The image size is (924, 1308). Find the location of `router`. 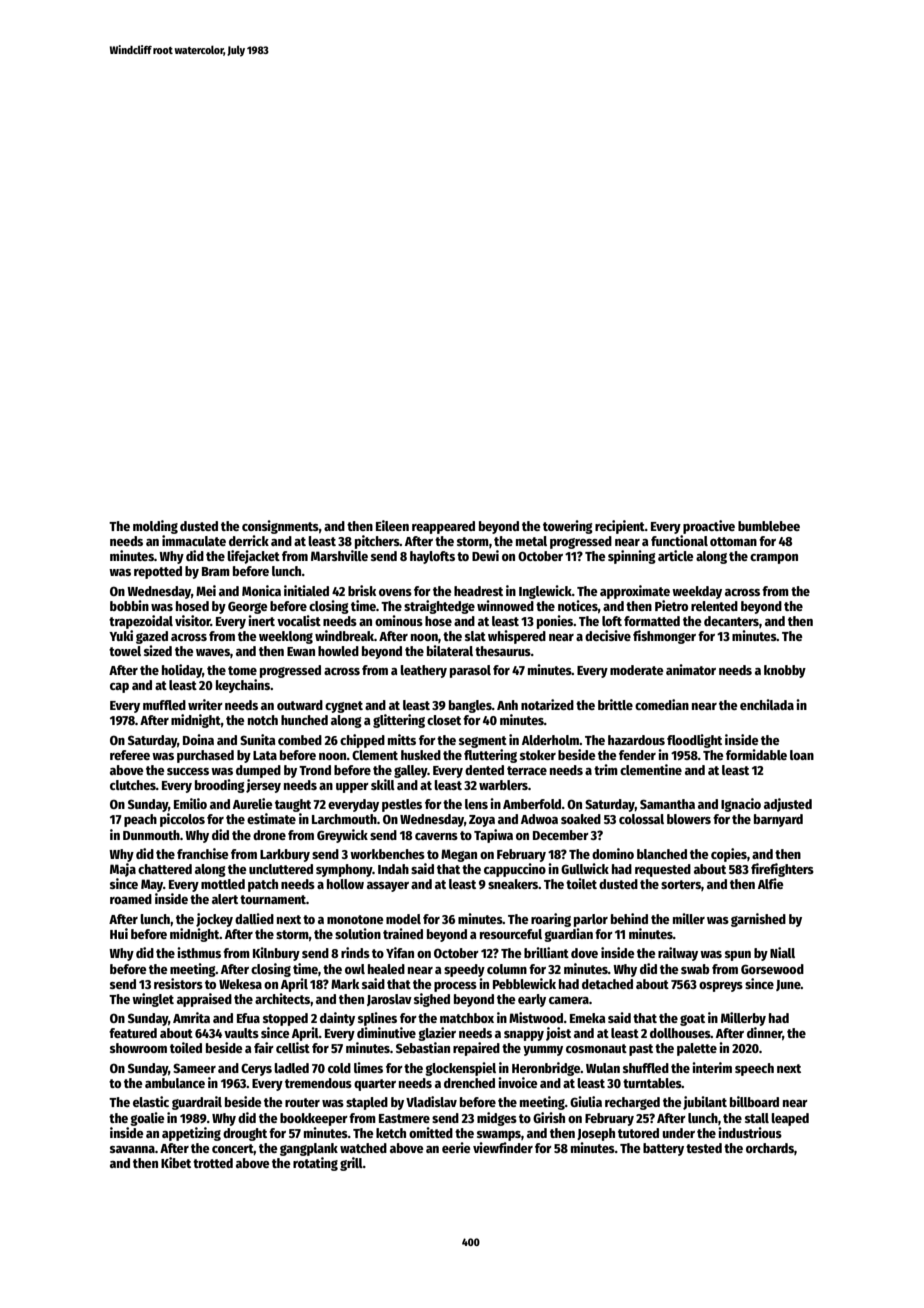

router is located at coordinates (302, 1102).
